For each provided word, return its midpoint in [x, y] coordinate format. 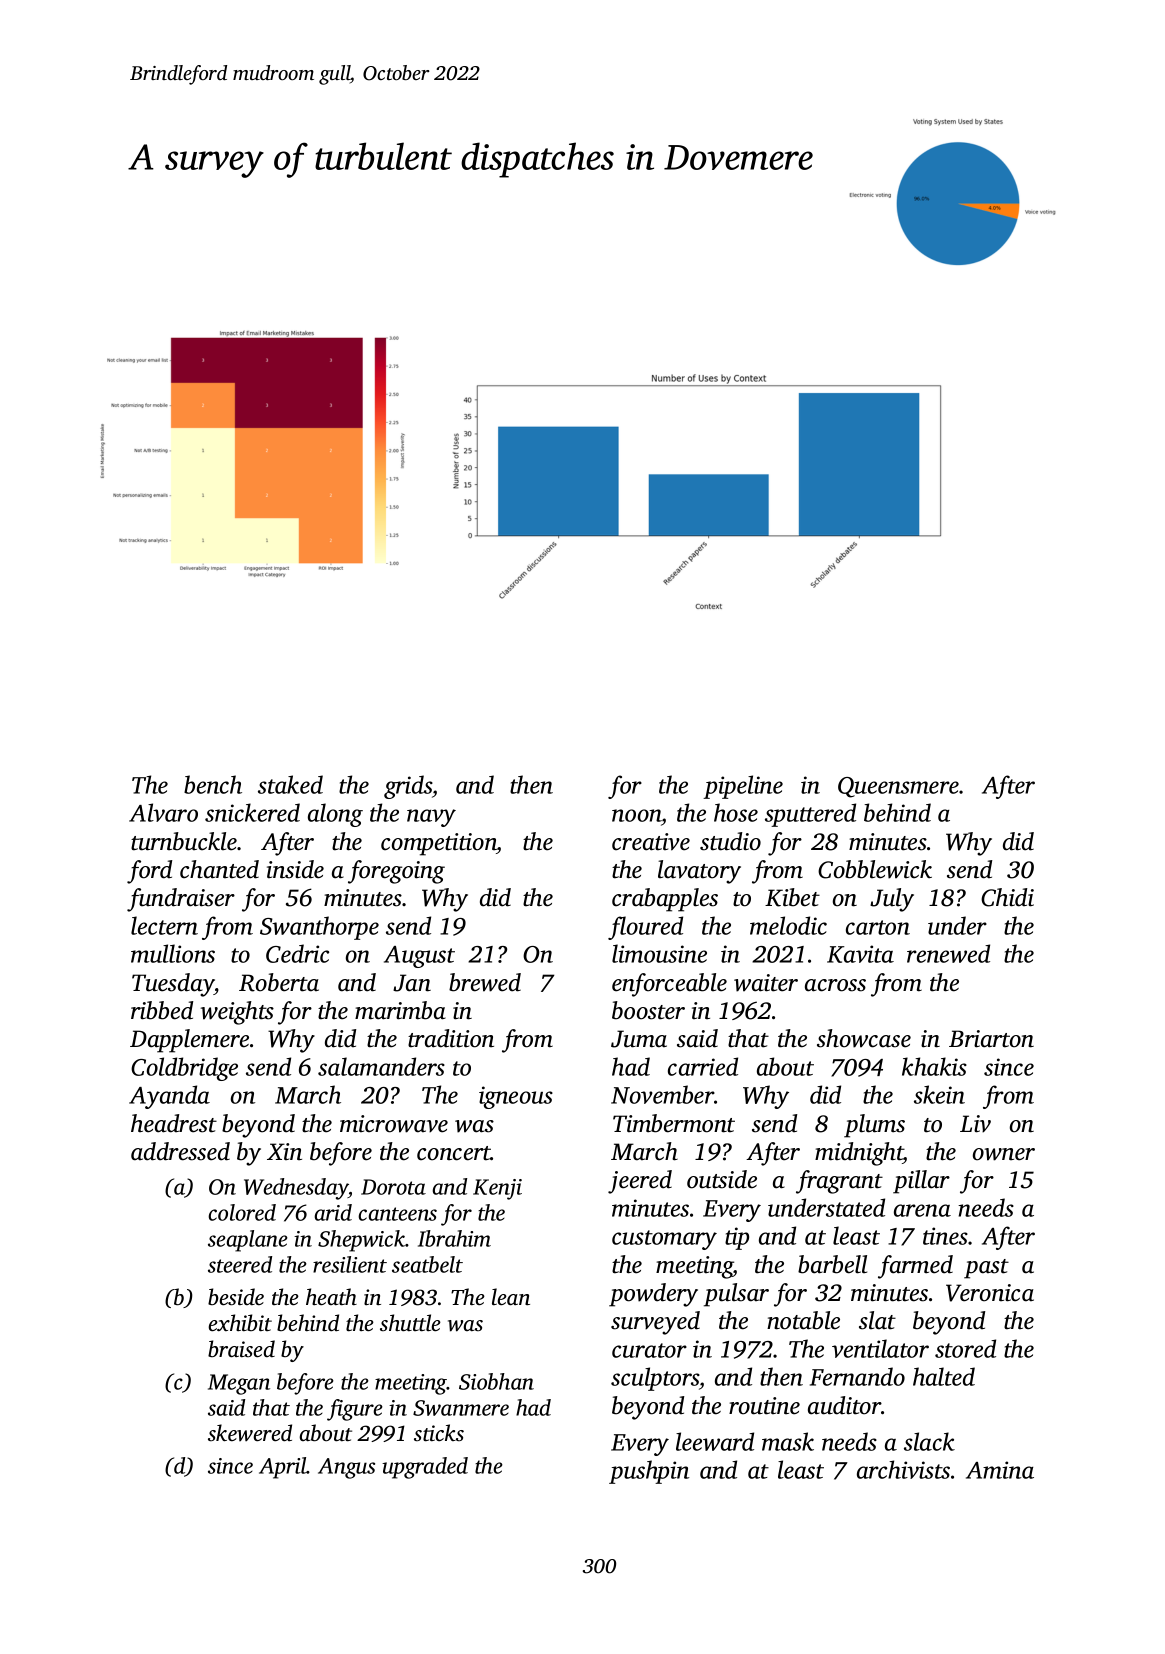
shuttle [410, 1323]
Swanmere [461, 1408]
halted [944, 1376]
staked [290, 784]
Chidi [1007, 897]
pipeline [743, 787]
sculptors [655, 1379]
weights [237, 1013]
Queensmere [898, 787]
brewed [485, 982]
